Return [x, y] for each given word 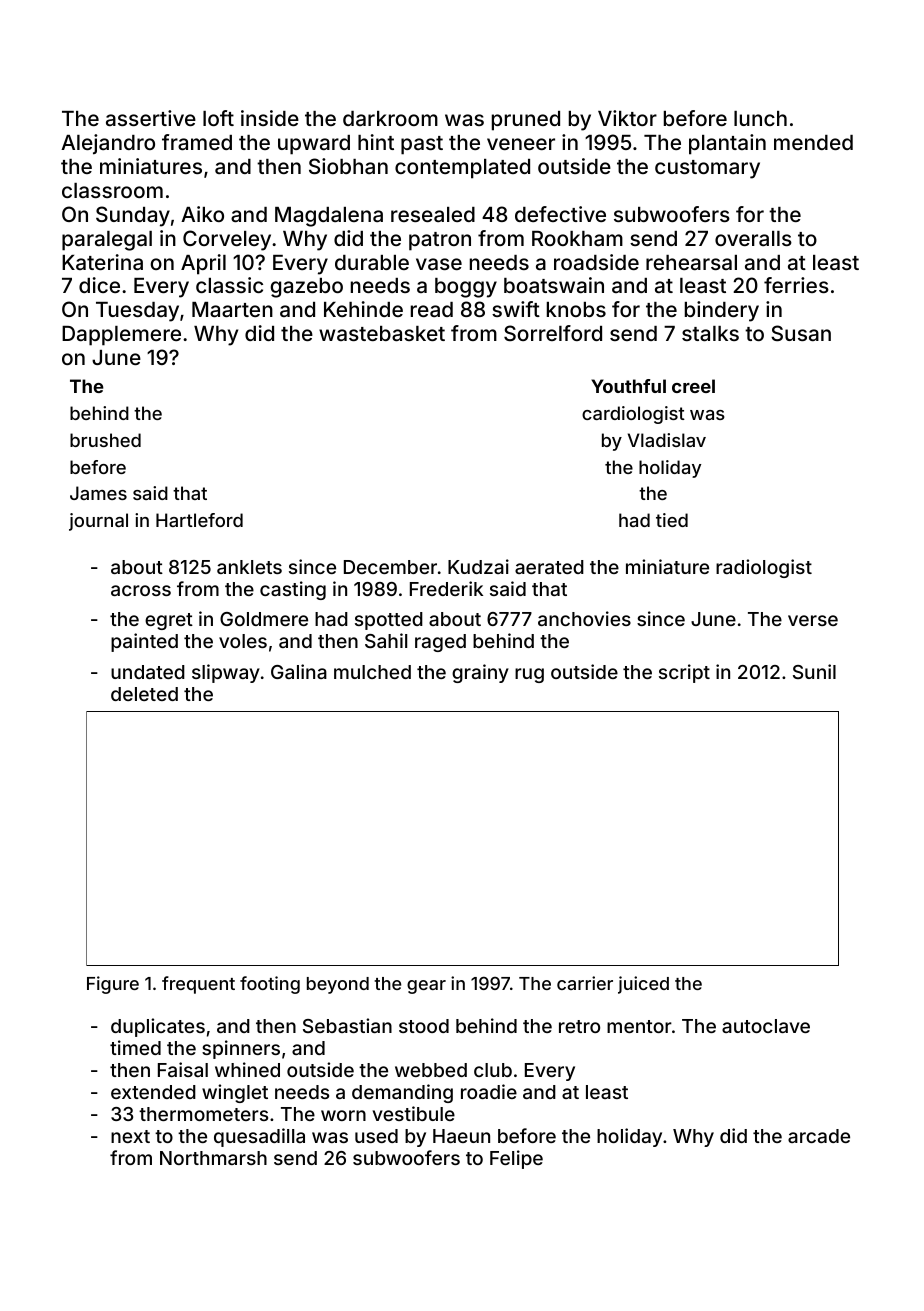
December [390, 567]
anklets [249, 567]
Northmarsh [213, 1158]
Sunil [814, 671]
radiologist [764, 568]
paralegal [107, 241]
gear [426, 987]
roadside [596, 262]
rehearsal [691, 262]
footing [270, 985]
